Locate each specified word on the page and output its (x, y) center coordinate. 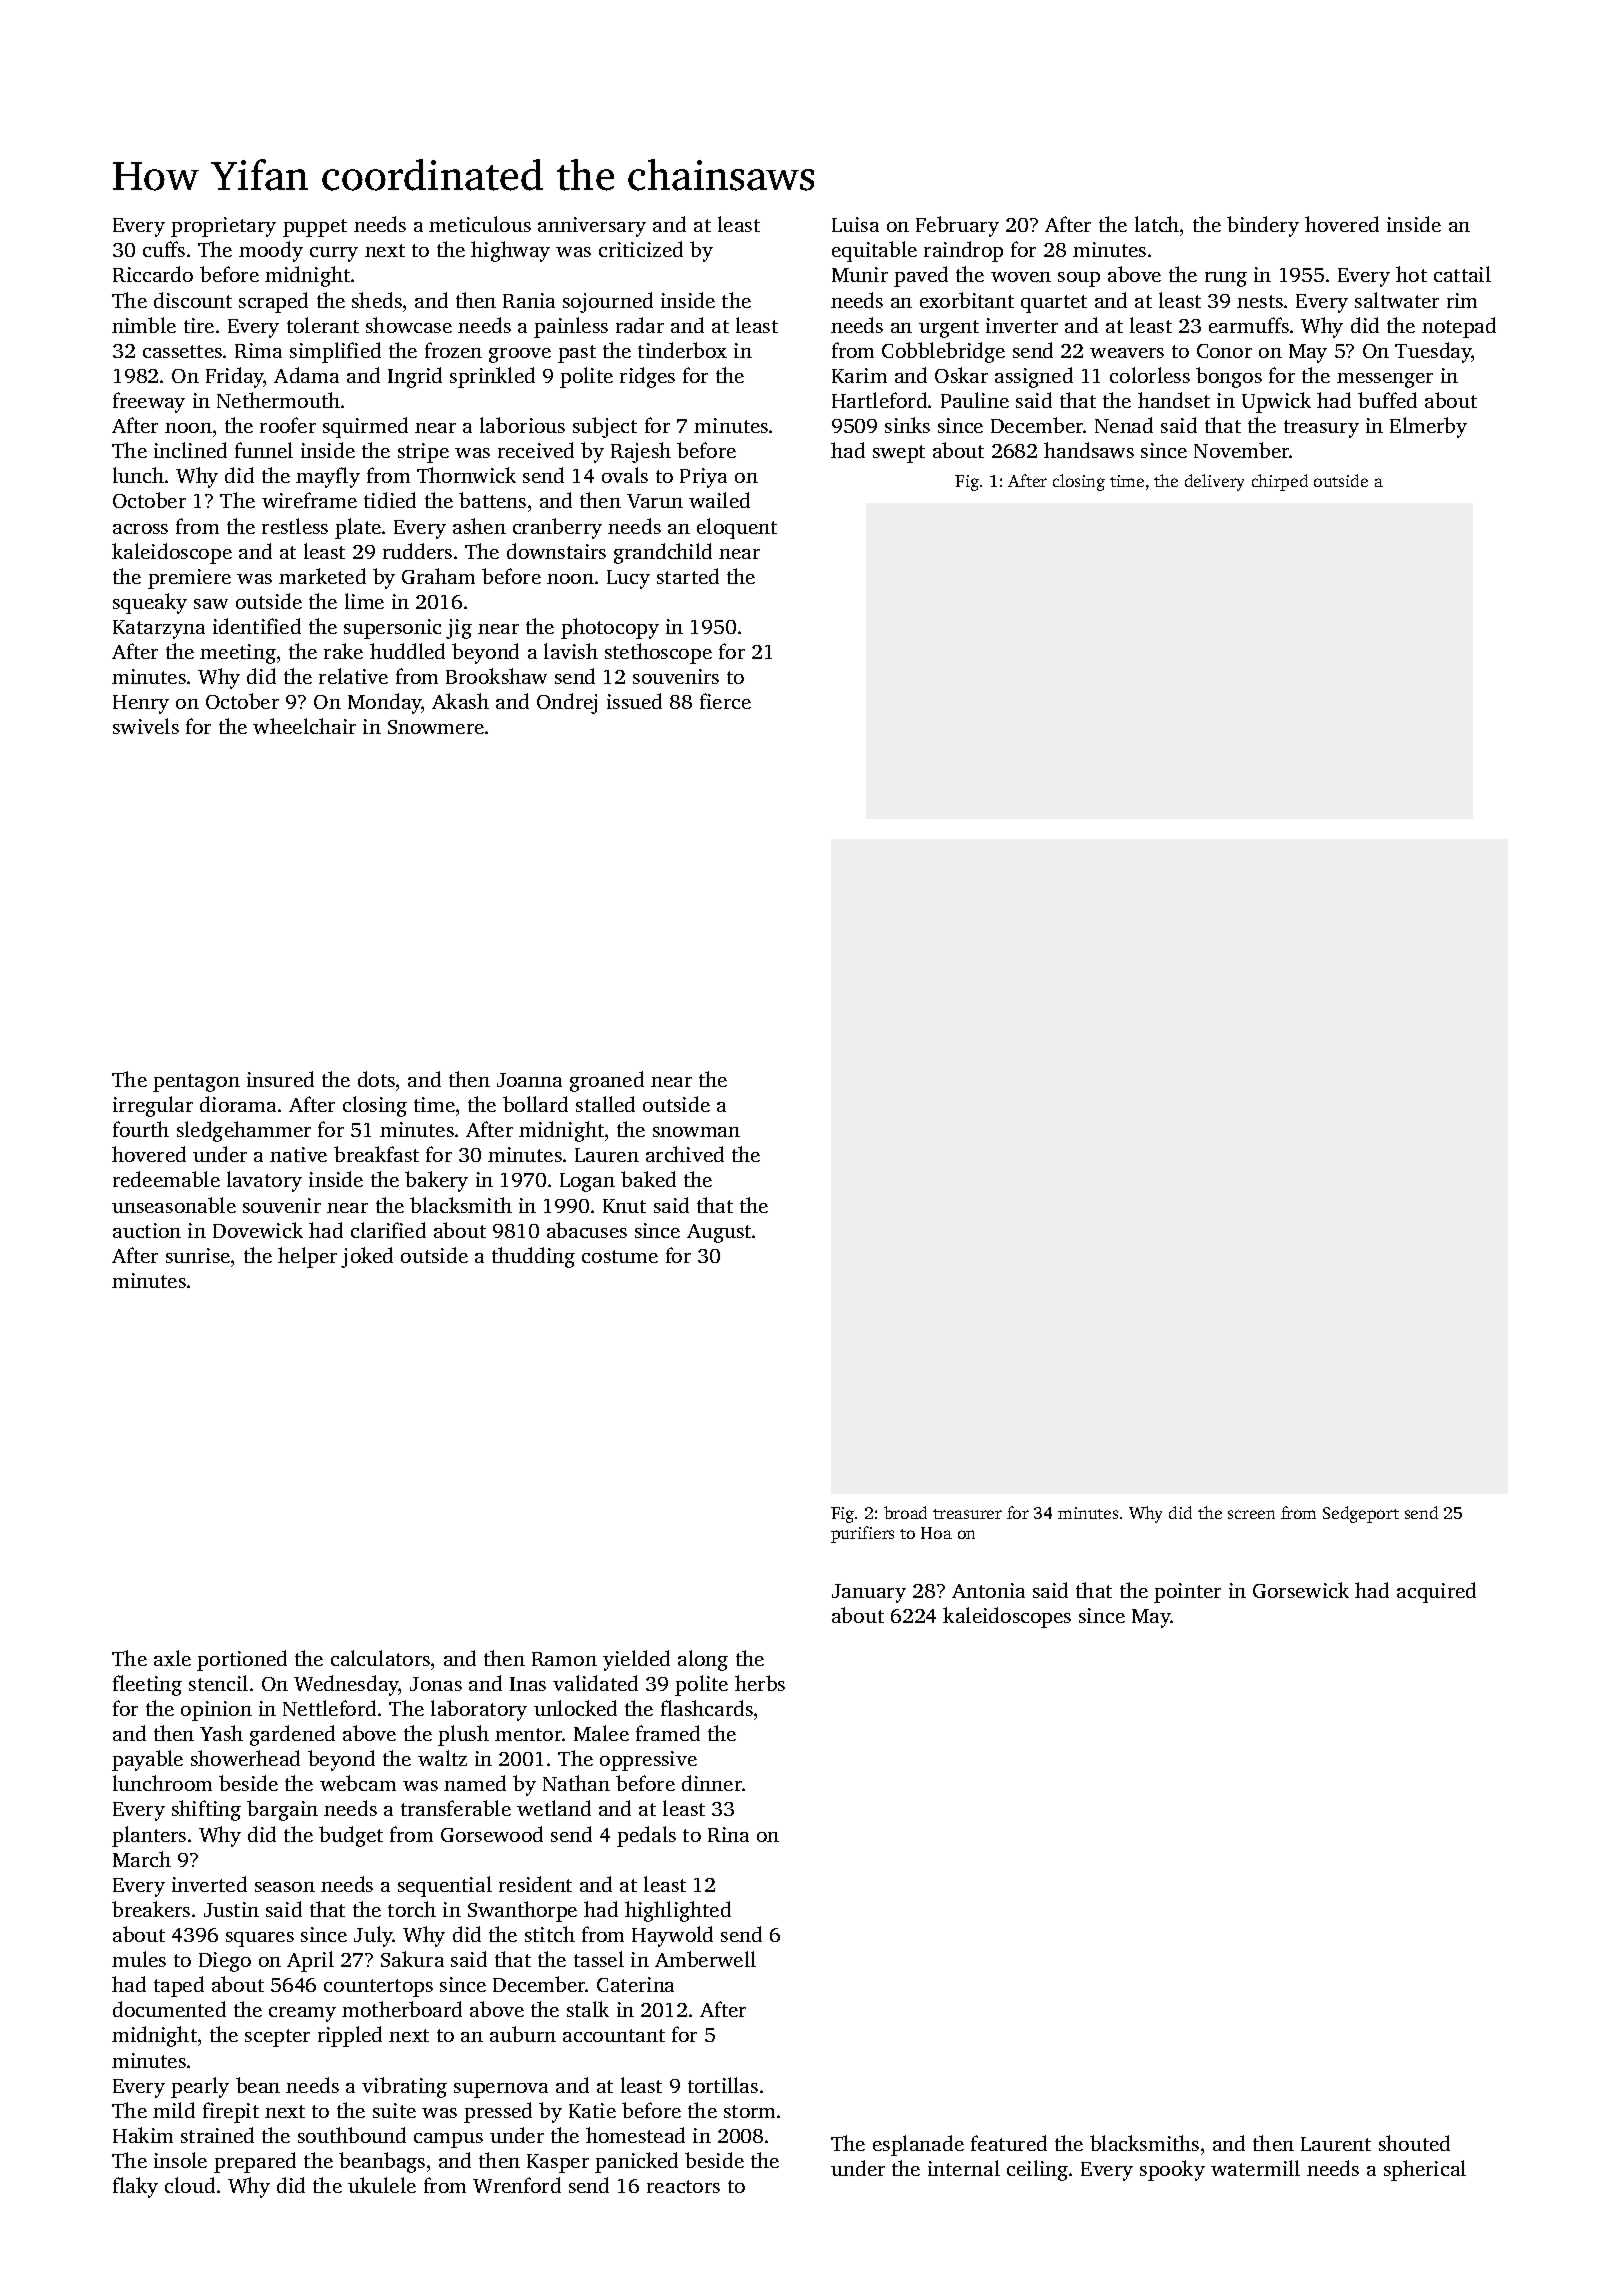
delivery (1214, 482)
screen (1251, 1514)
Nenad (1124, 425)
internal (964, 2168)
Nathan (576, 1783)
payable (147, 1760)
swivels (146, 726)
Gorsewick (1301, 1590)
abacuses (587, 1230)
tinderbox (682, 350)
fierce (725, 701)
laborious (522, 425)
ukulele (382, 2185)
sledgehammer (244, 1131)
